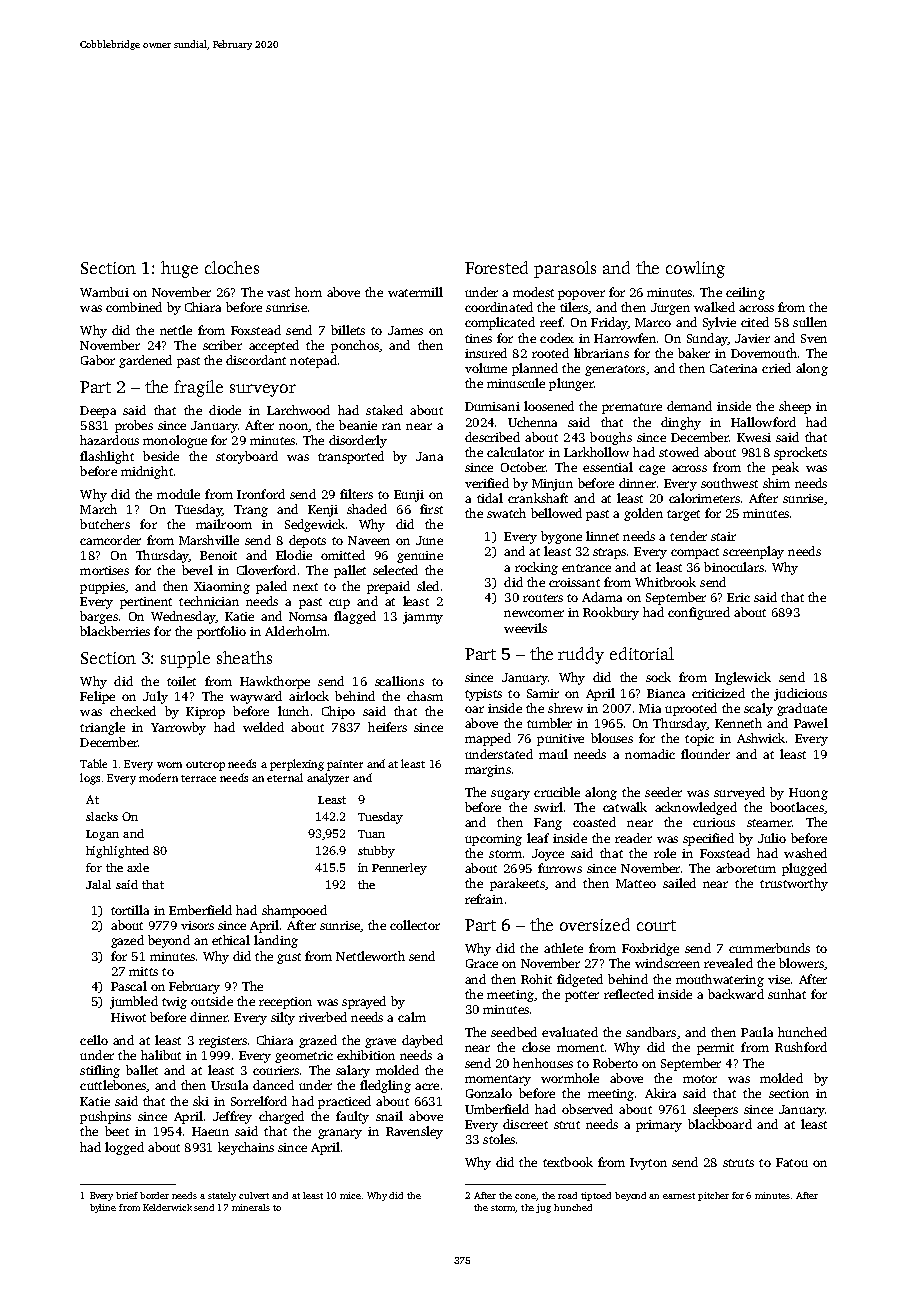 The height and width of the page is (1316, 908). Describe the element at coordinates (351, 457) in the page. I see `transported` at that location.
